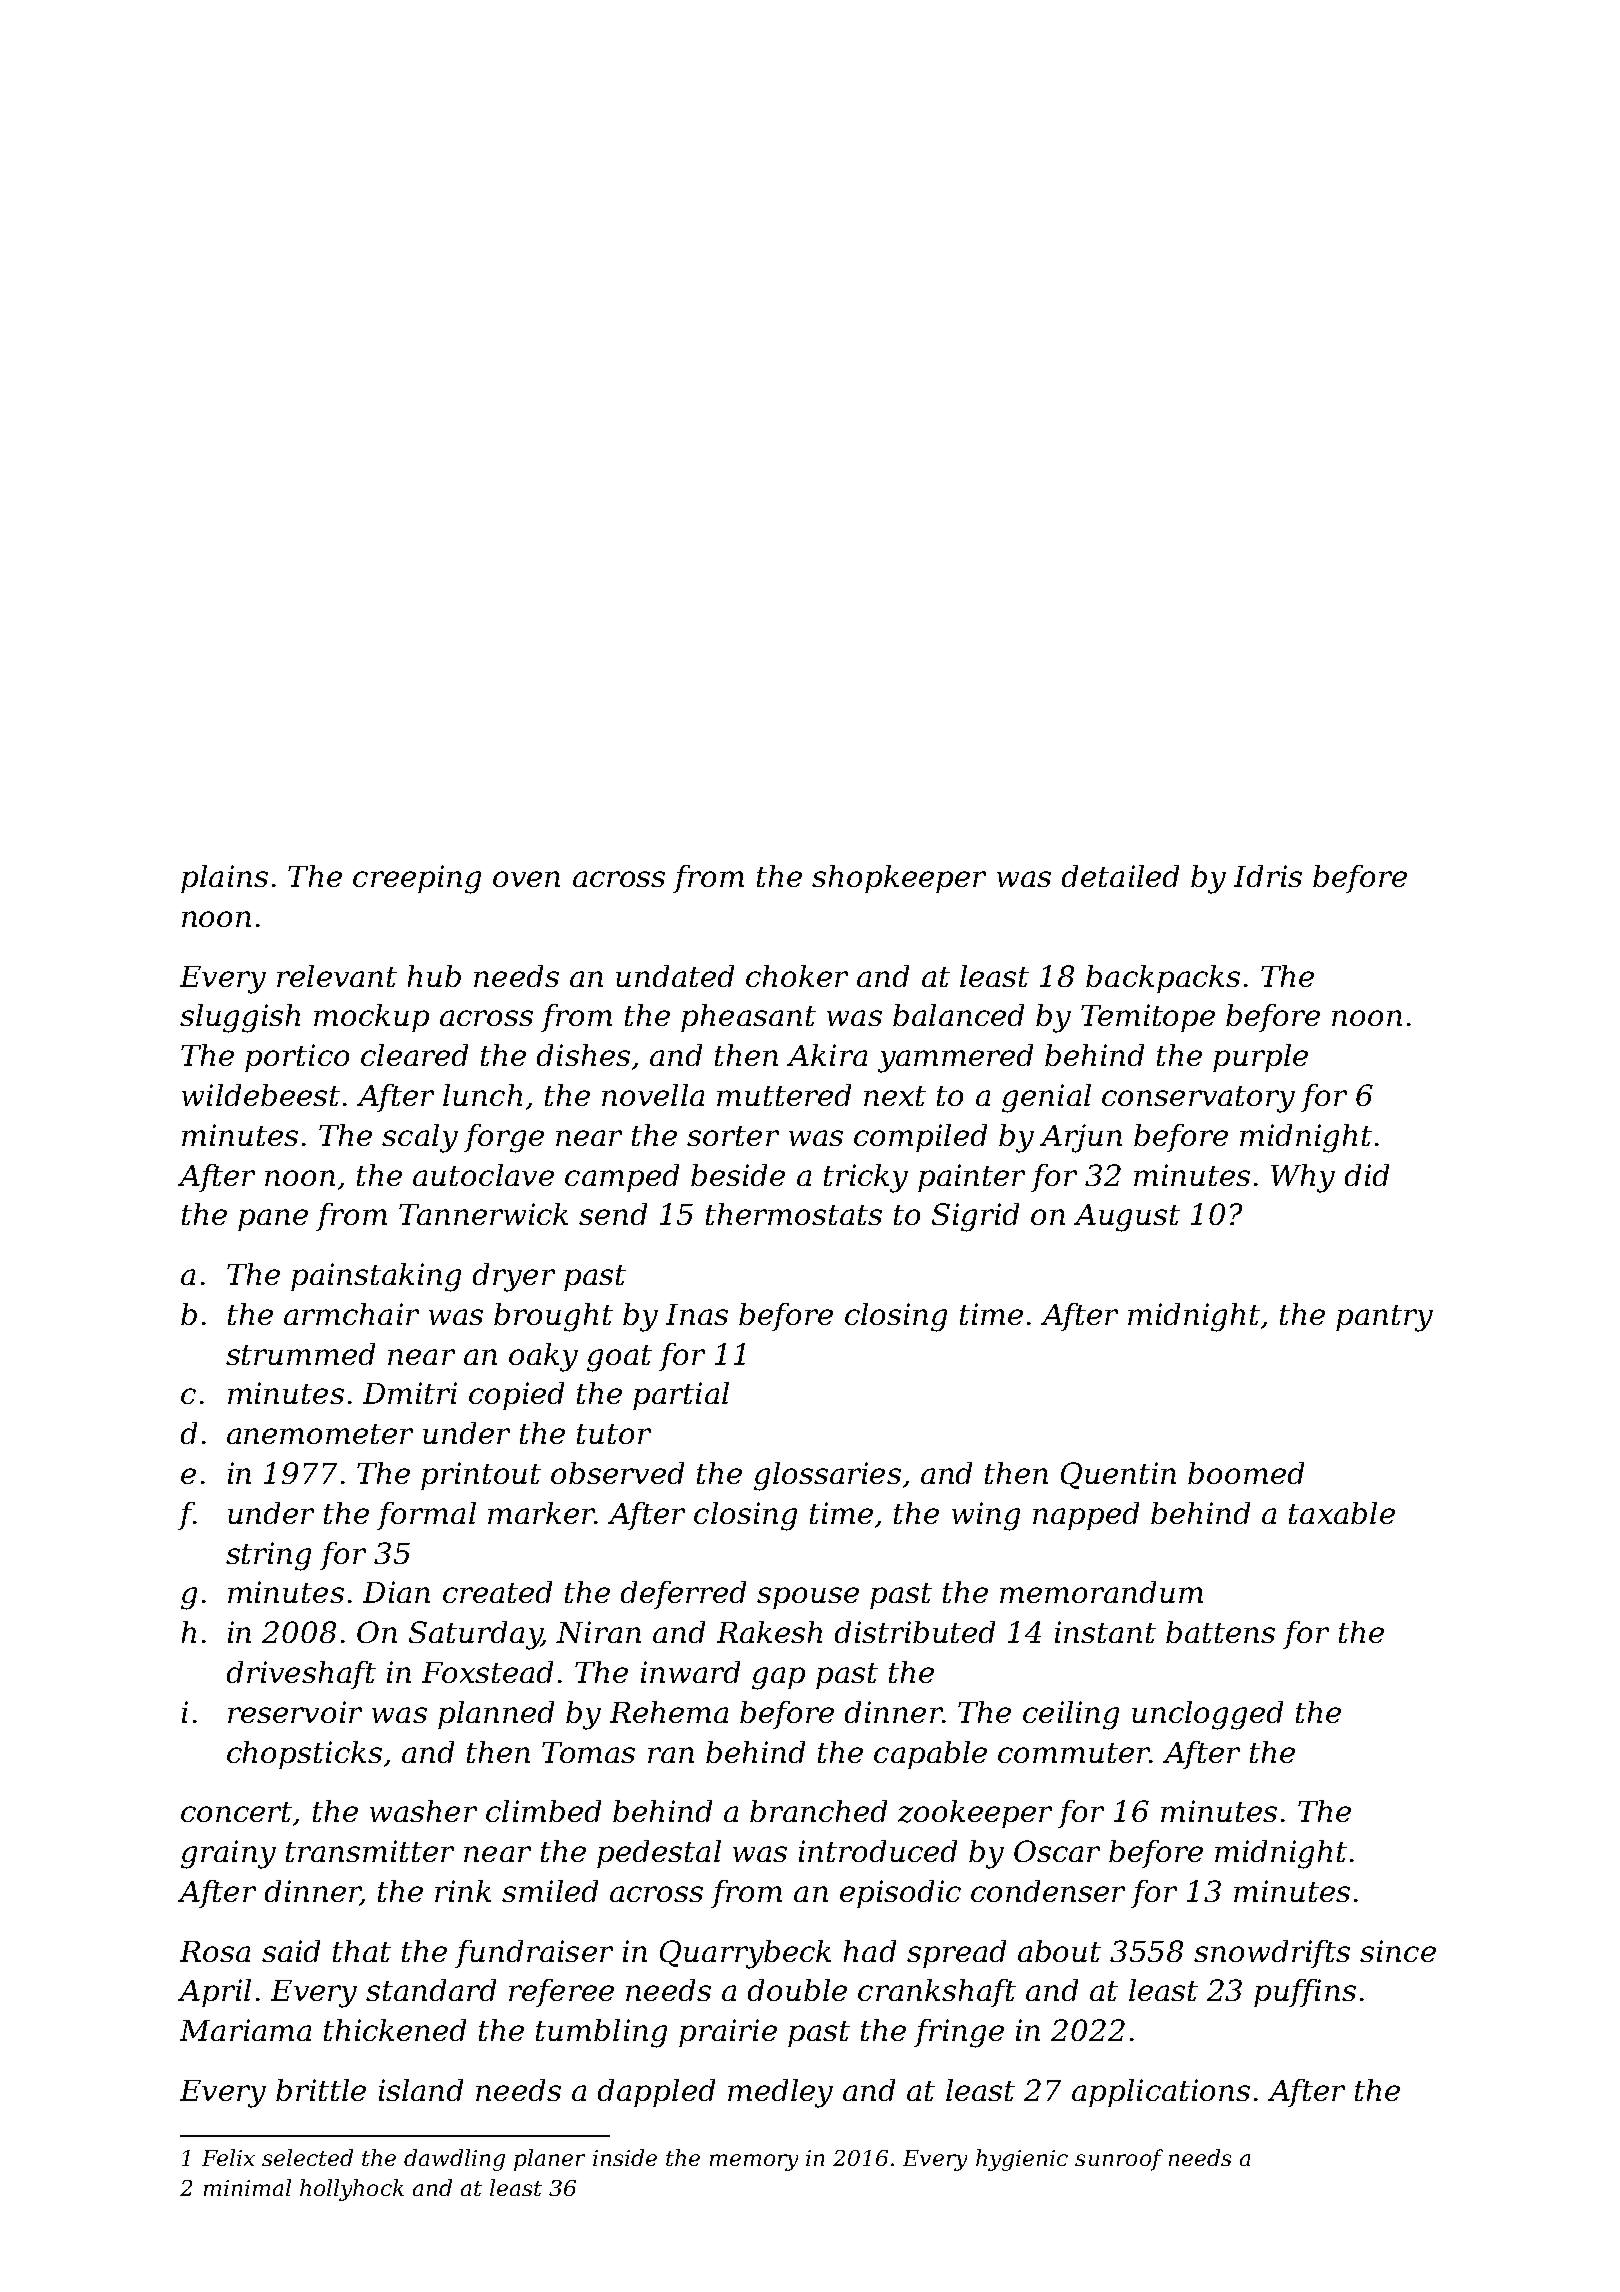 This screenshot has width=1620, height=2292. I want to click on glossaries, so click(827, 1476).
